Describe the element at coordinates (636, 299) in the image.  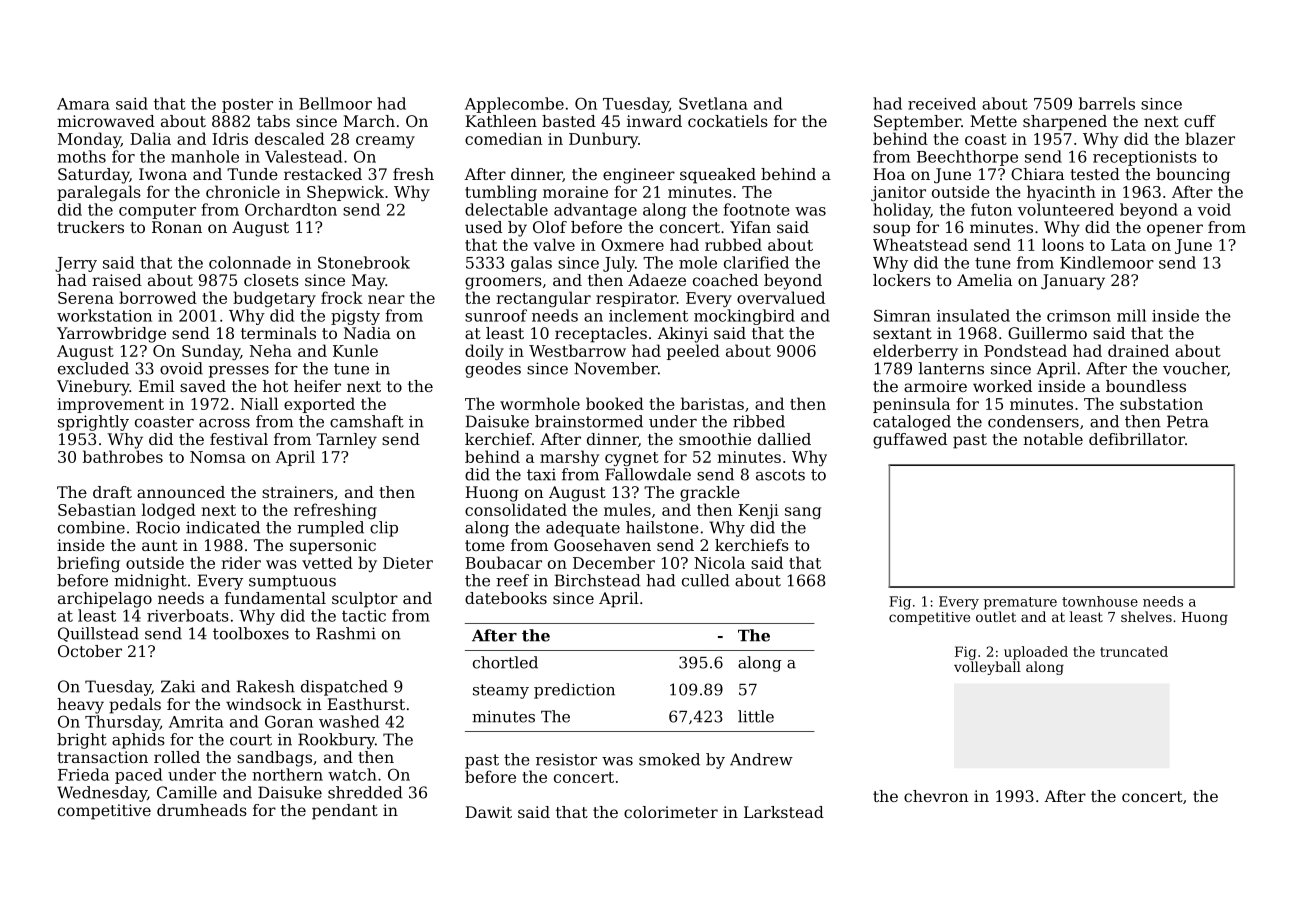
I see `respirator` at that location.
